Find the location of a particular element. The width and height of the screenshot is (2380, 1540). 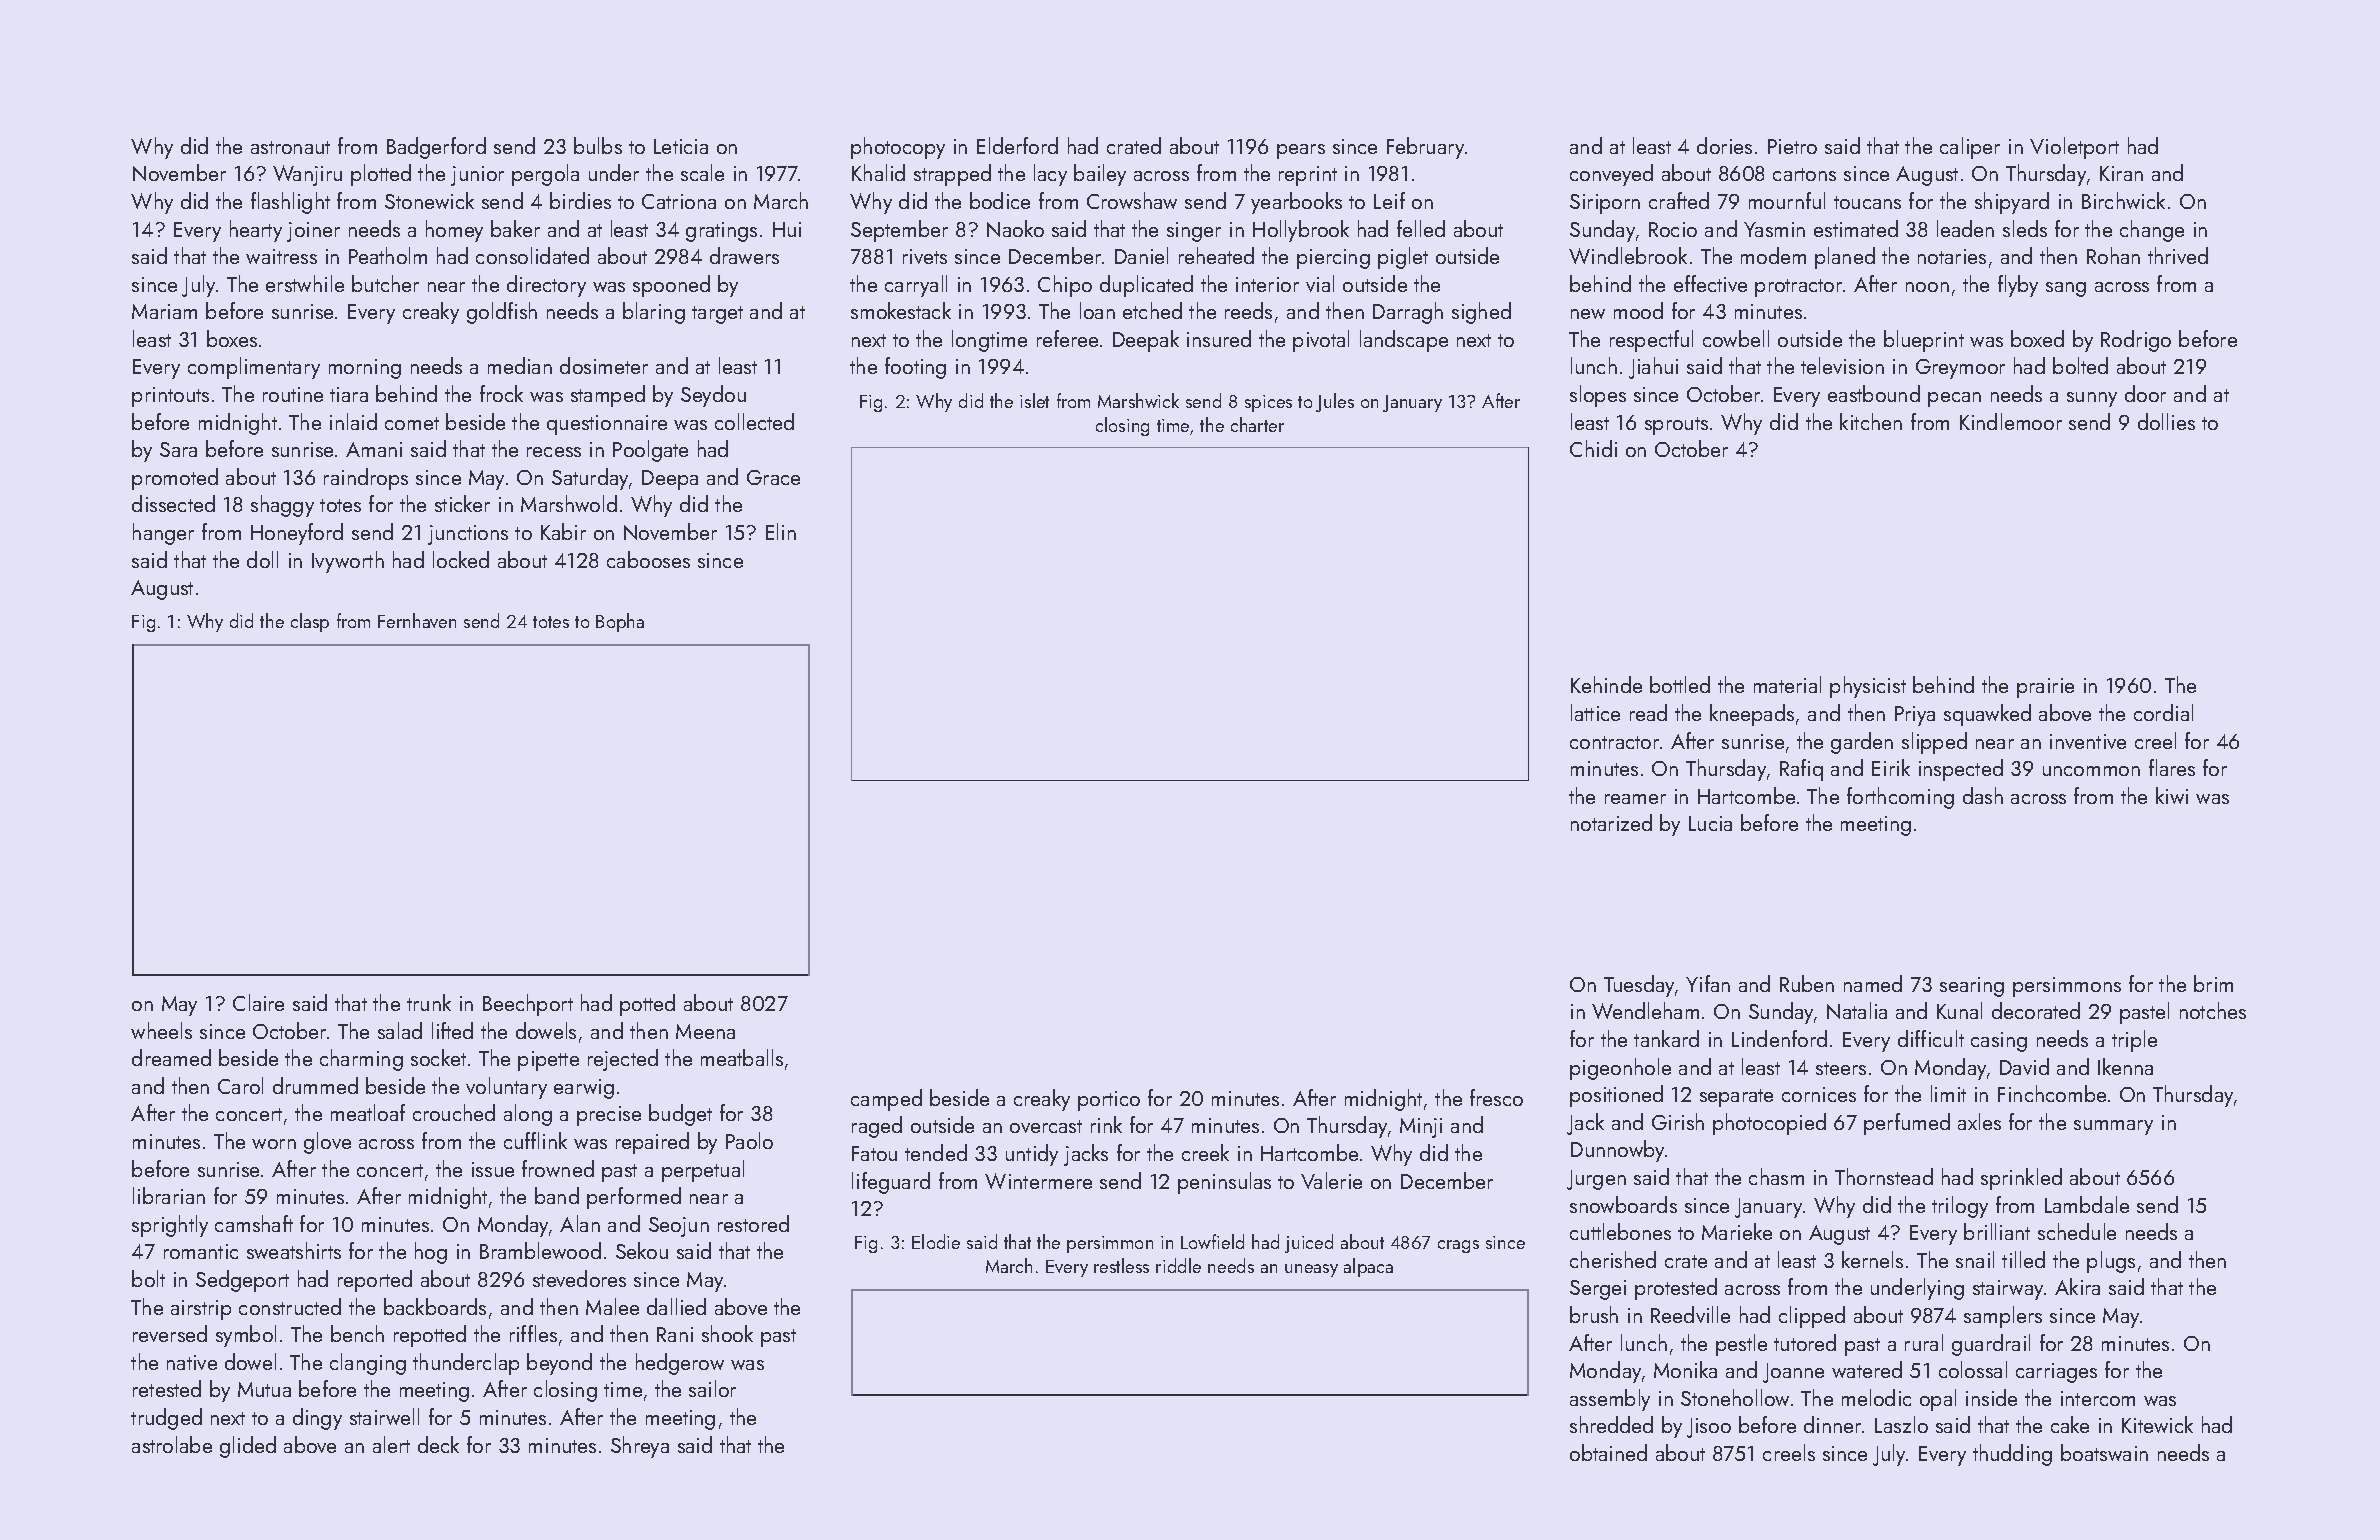

contractor is located at coordinates (1614, 742).
